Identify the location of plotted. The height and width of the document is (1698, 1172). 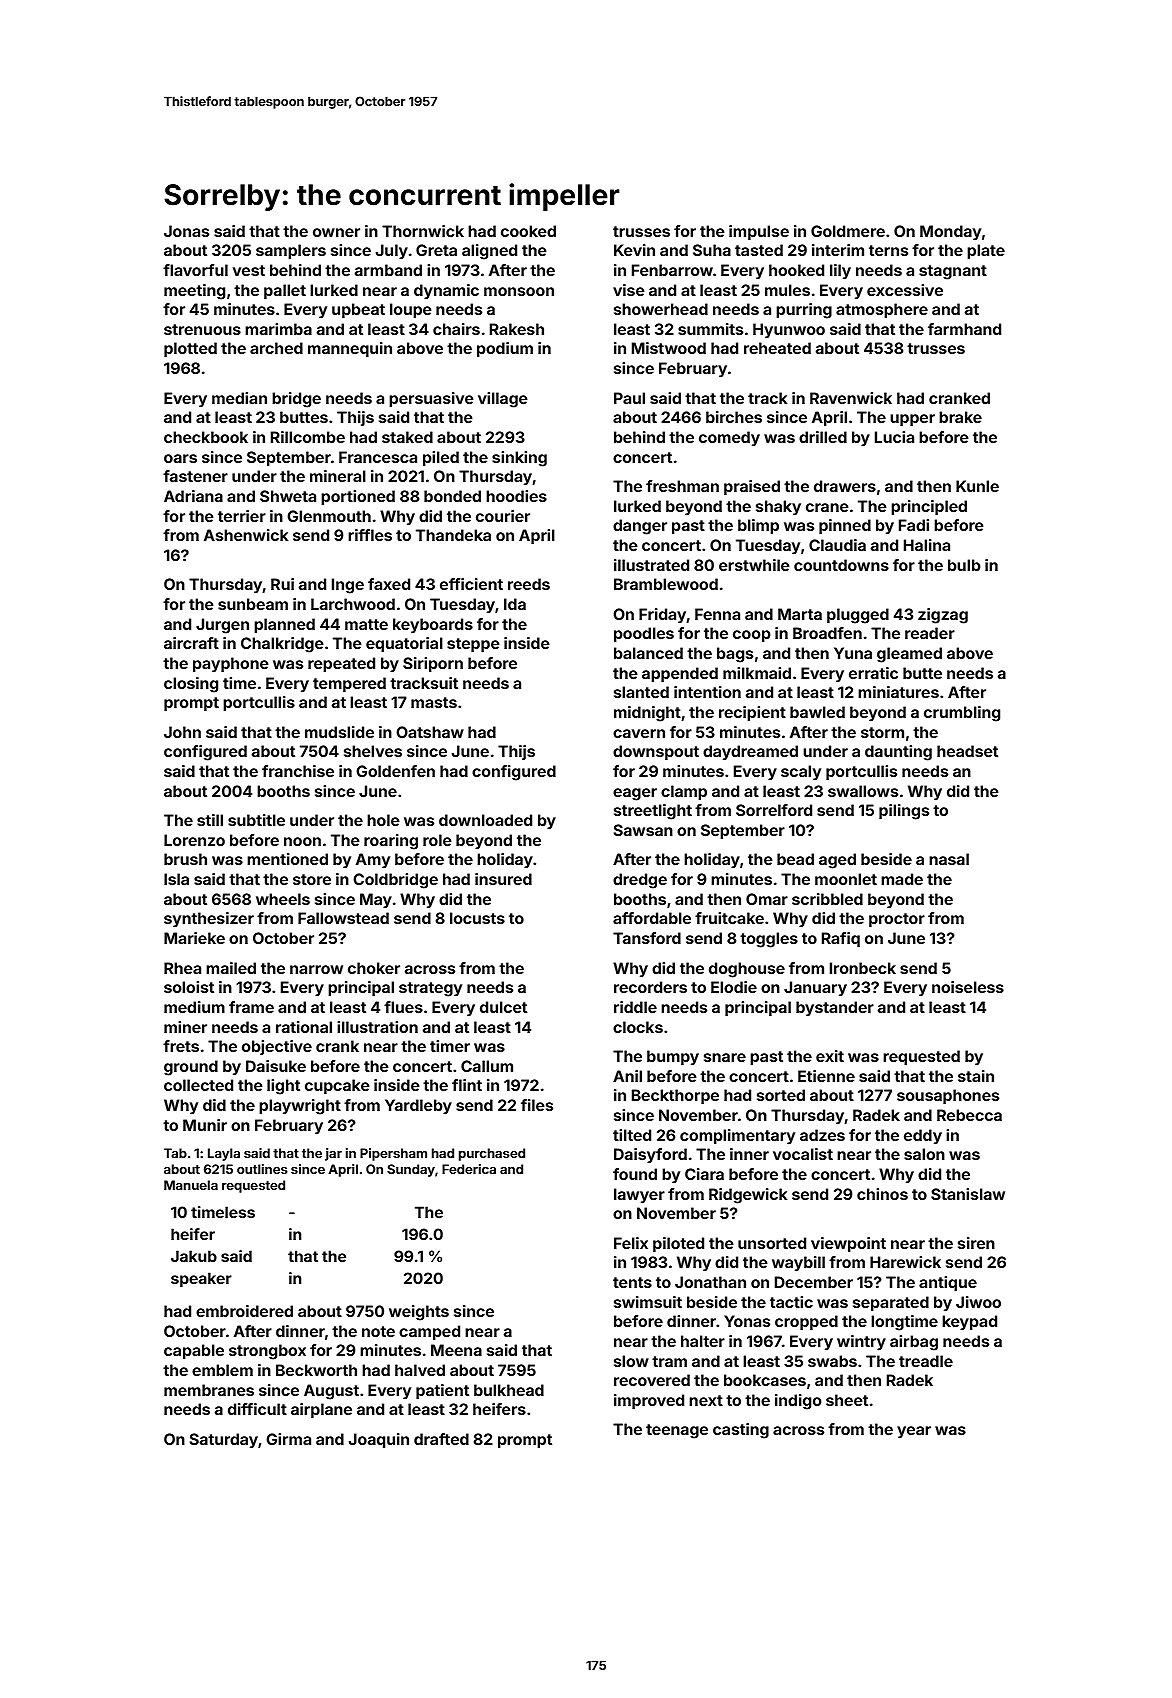
(190, 349).
